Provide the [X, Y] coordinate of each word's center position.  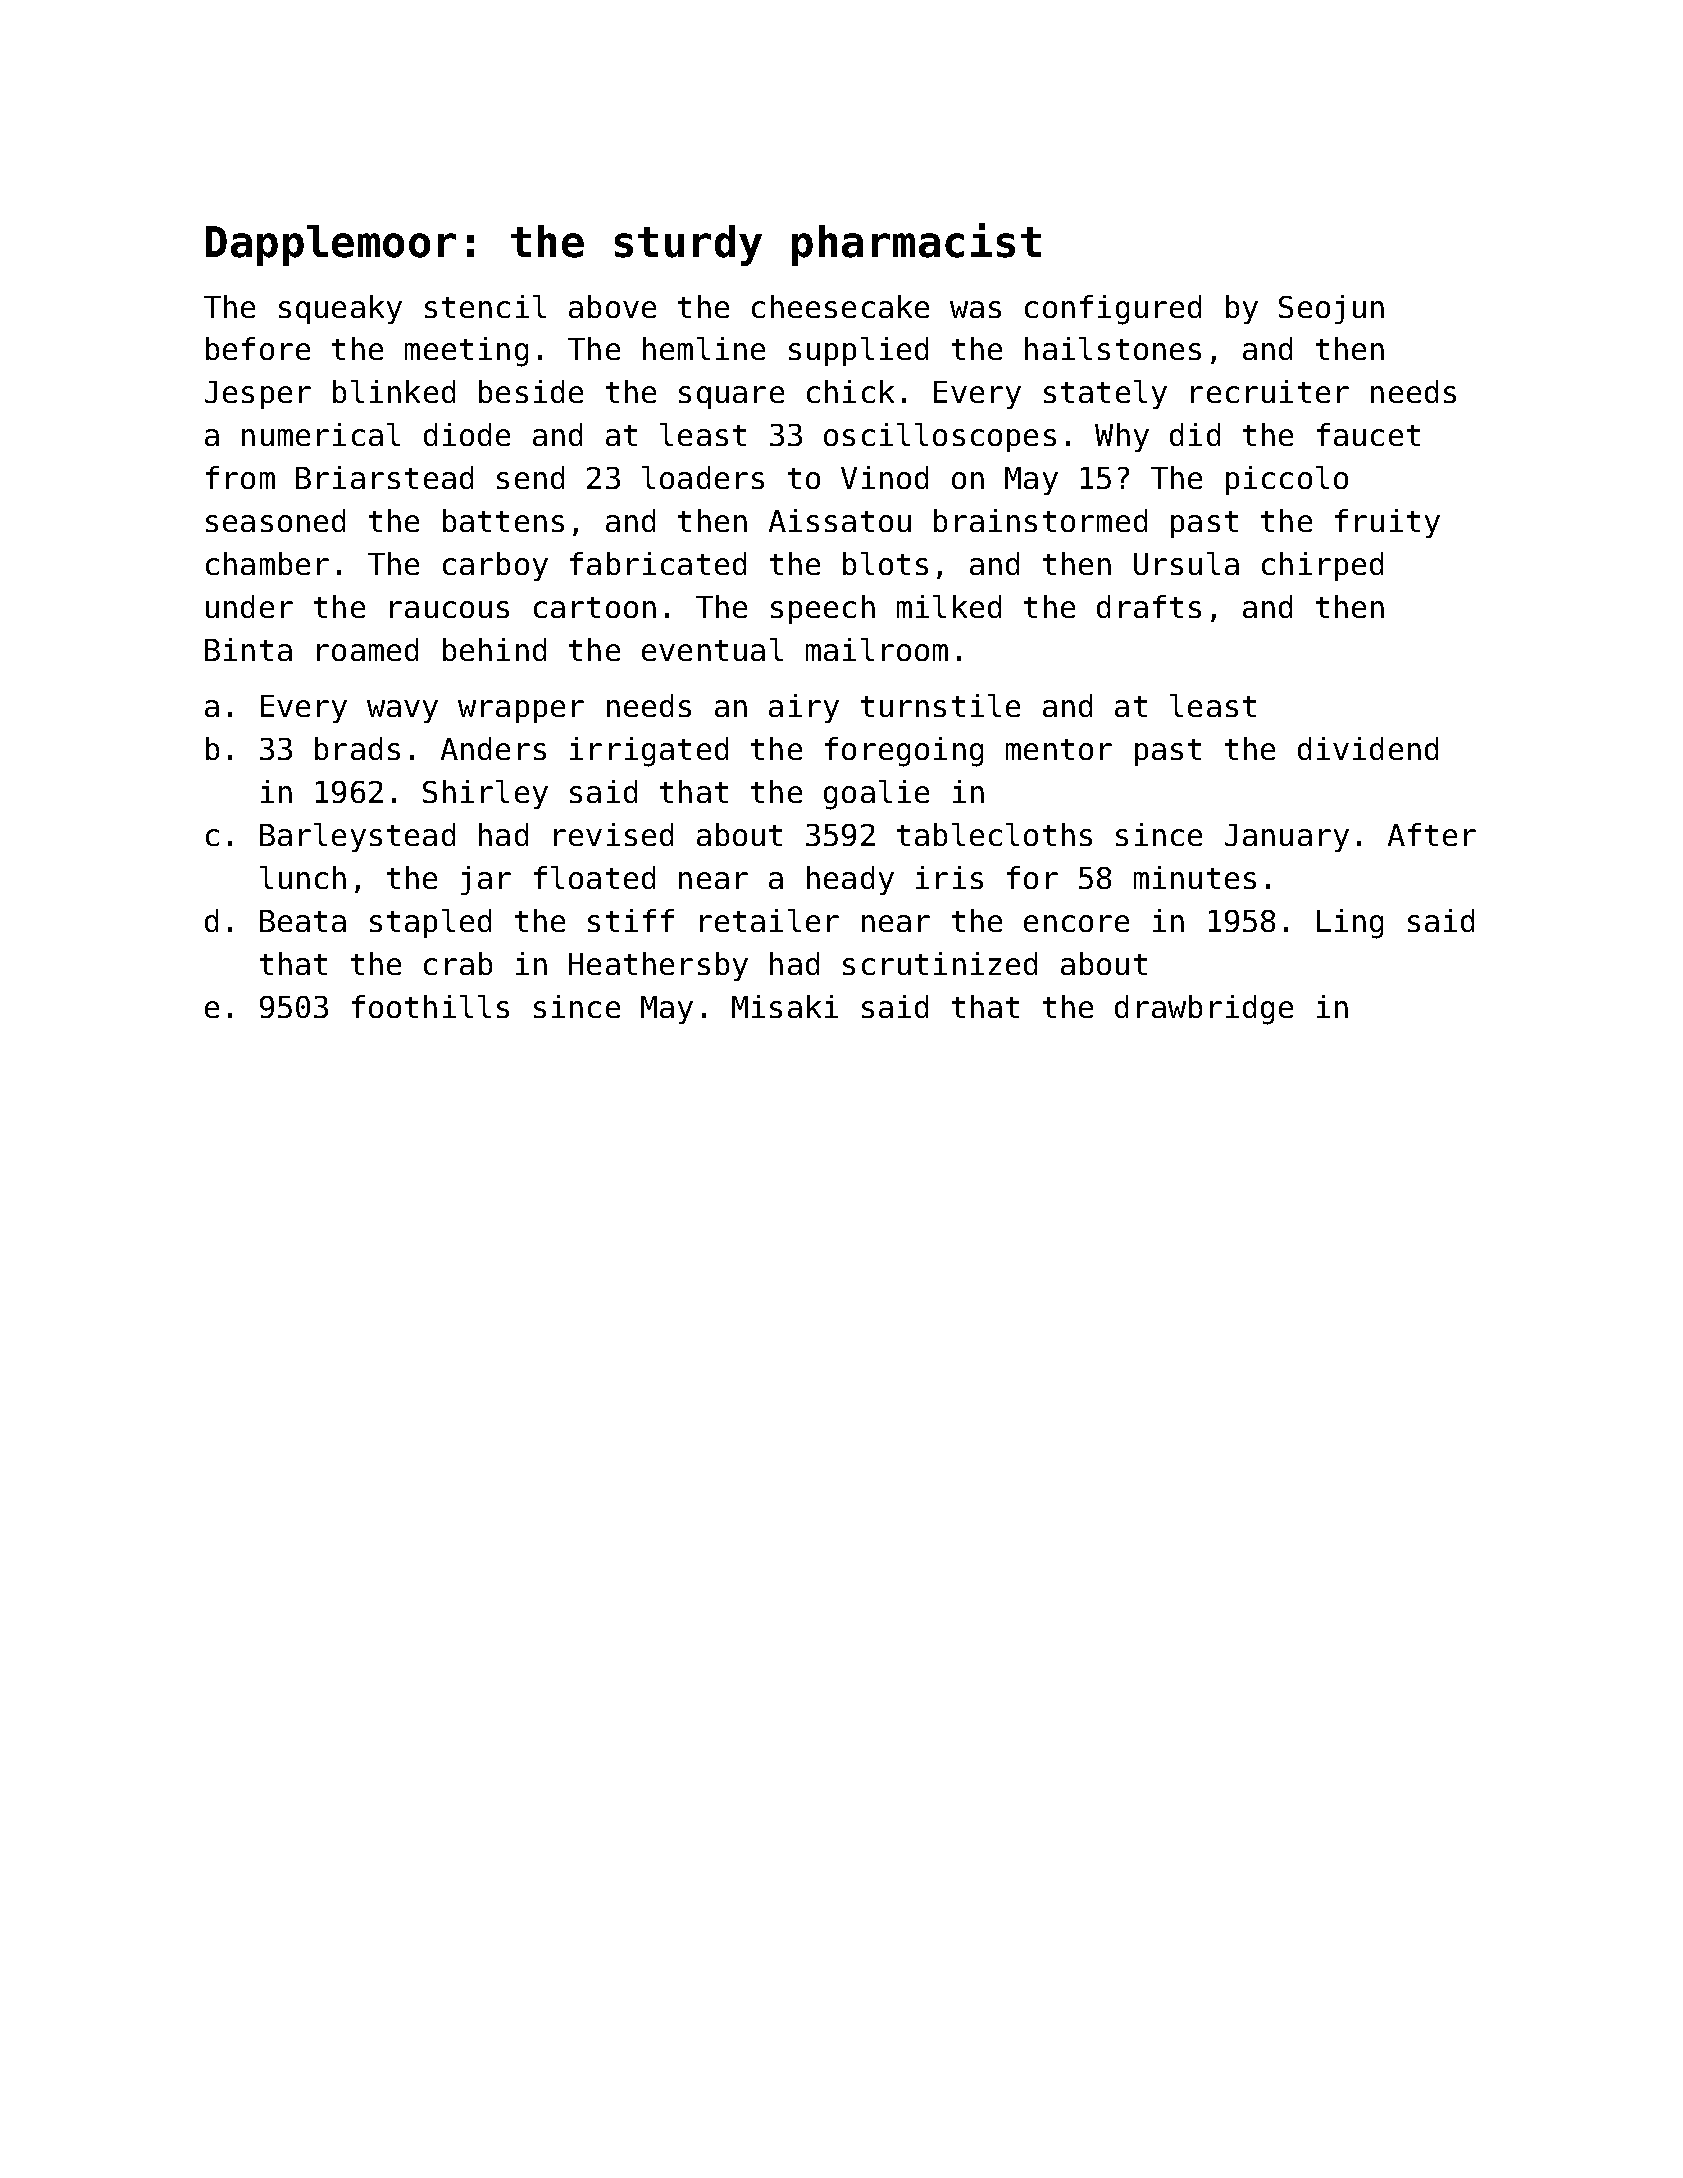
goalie [876, 795]
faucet [1368, 434]
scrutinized [940, 963]
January [1287, 838]
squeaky [340, 309]
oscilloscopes [940, 437]
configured [1113, 310]
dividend [1368, 748]
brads [357, 748]
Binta [248, 649]
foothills [430, 1006]
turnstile [940, 705]
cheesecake [840, 306]
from [240, 477]
